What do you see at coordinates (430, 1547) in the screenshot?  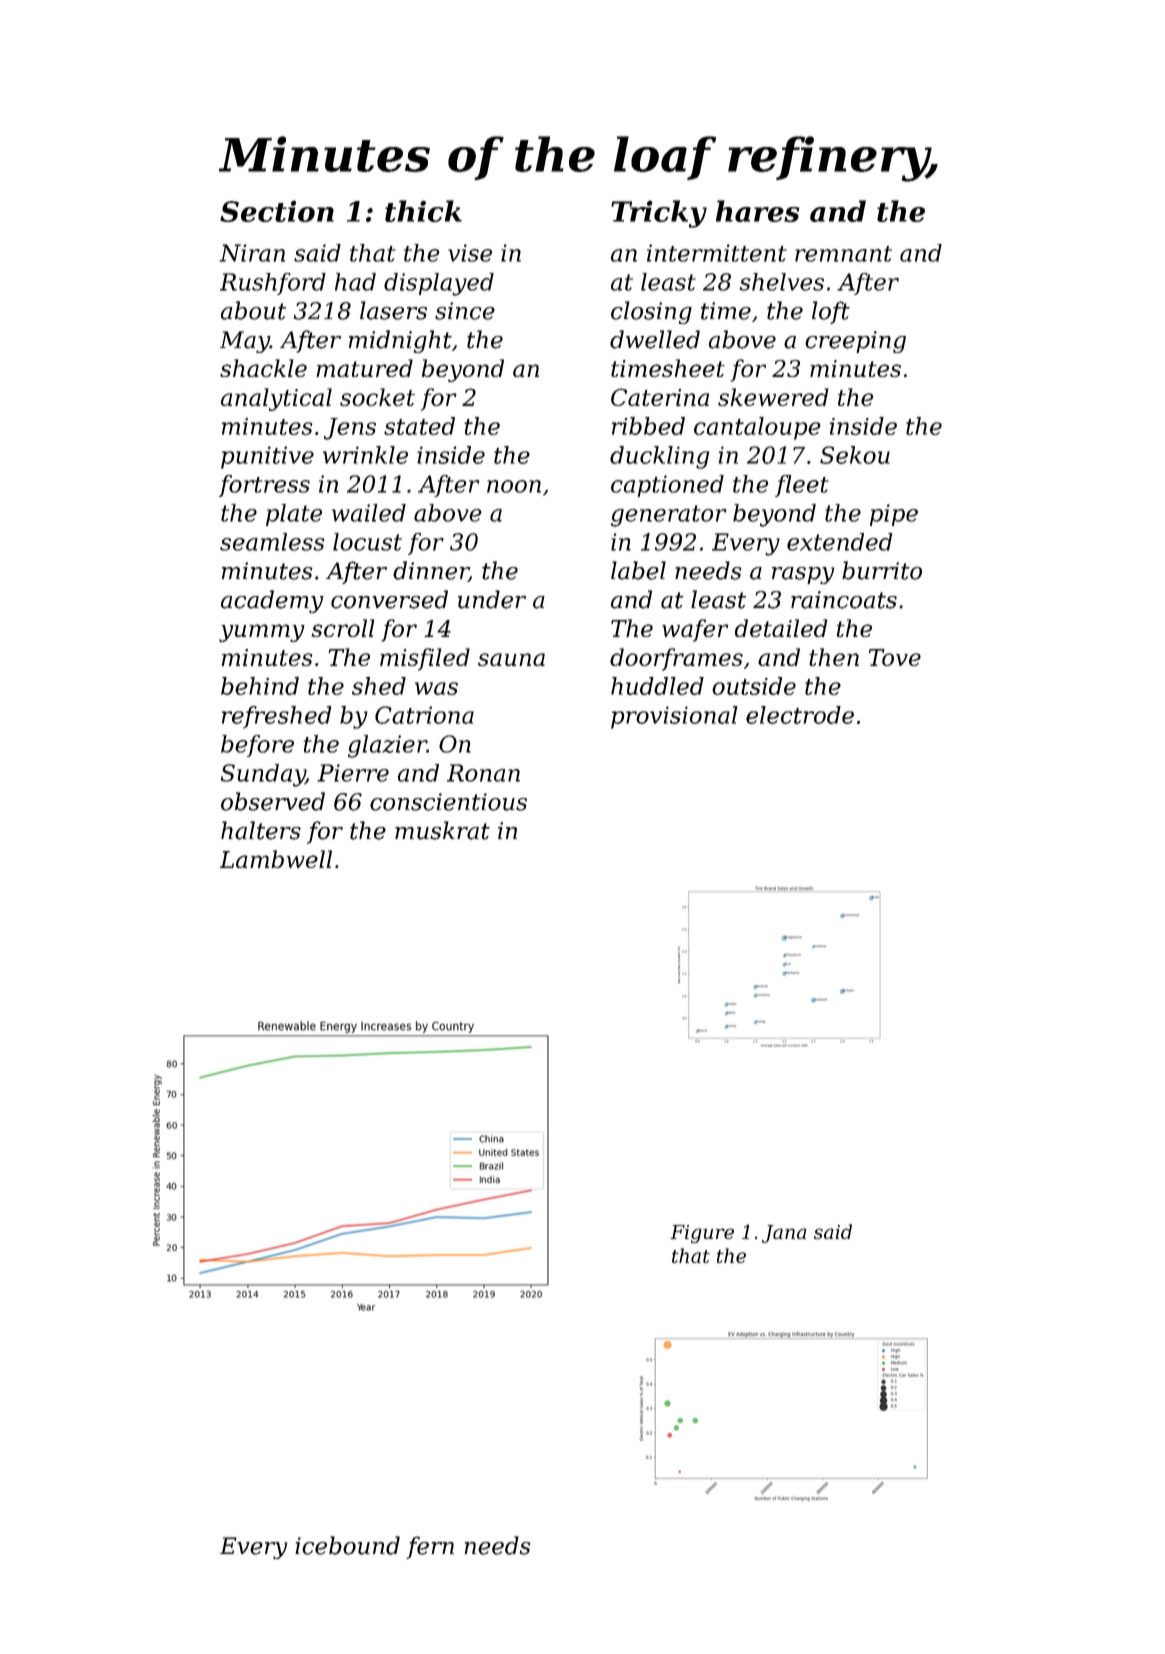 I see `fern` at bounding box center [430, 1547].
